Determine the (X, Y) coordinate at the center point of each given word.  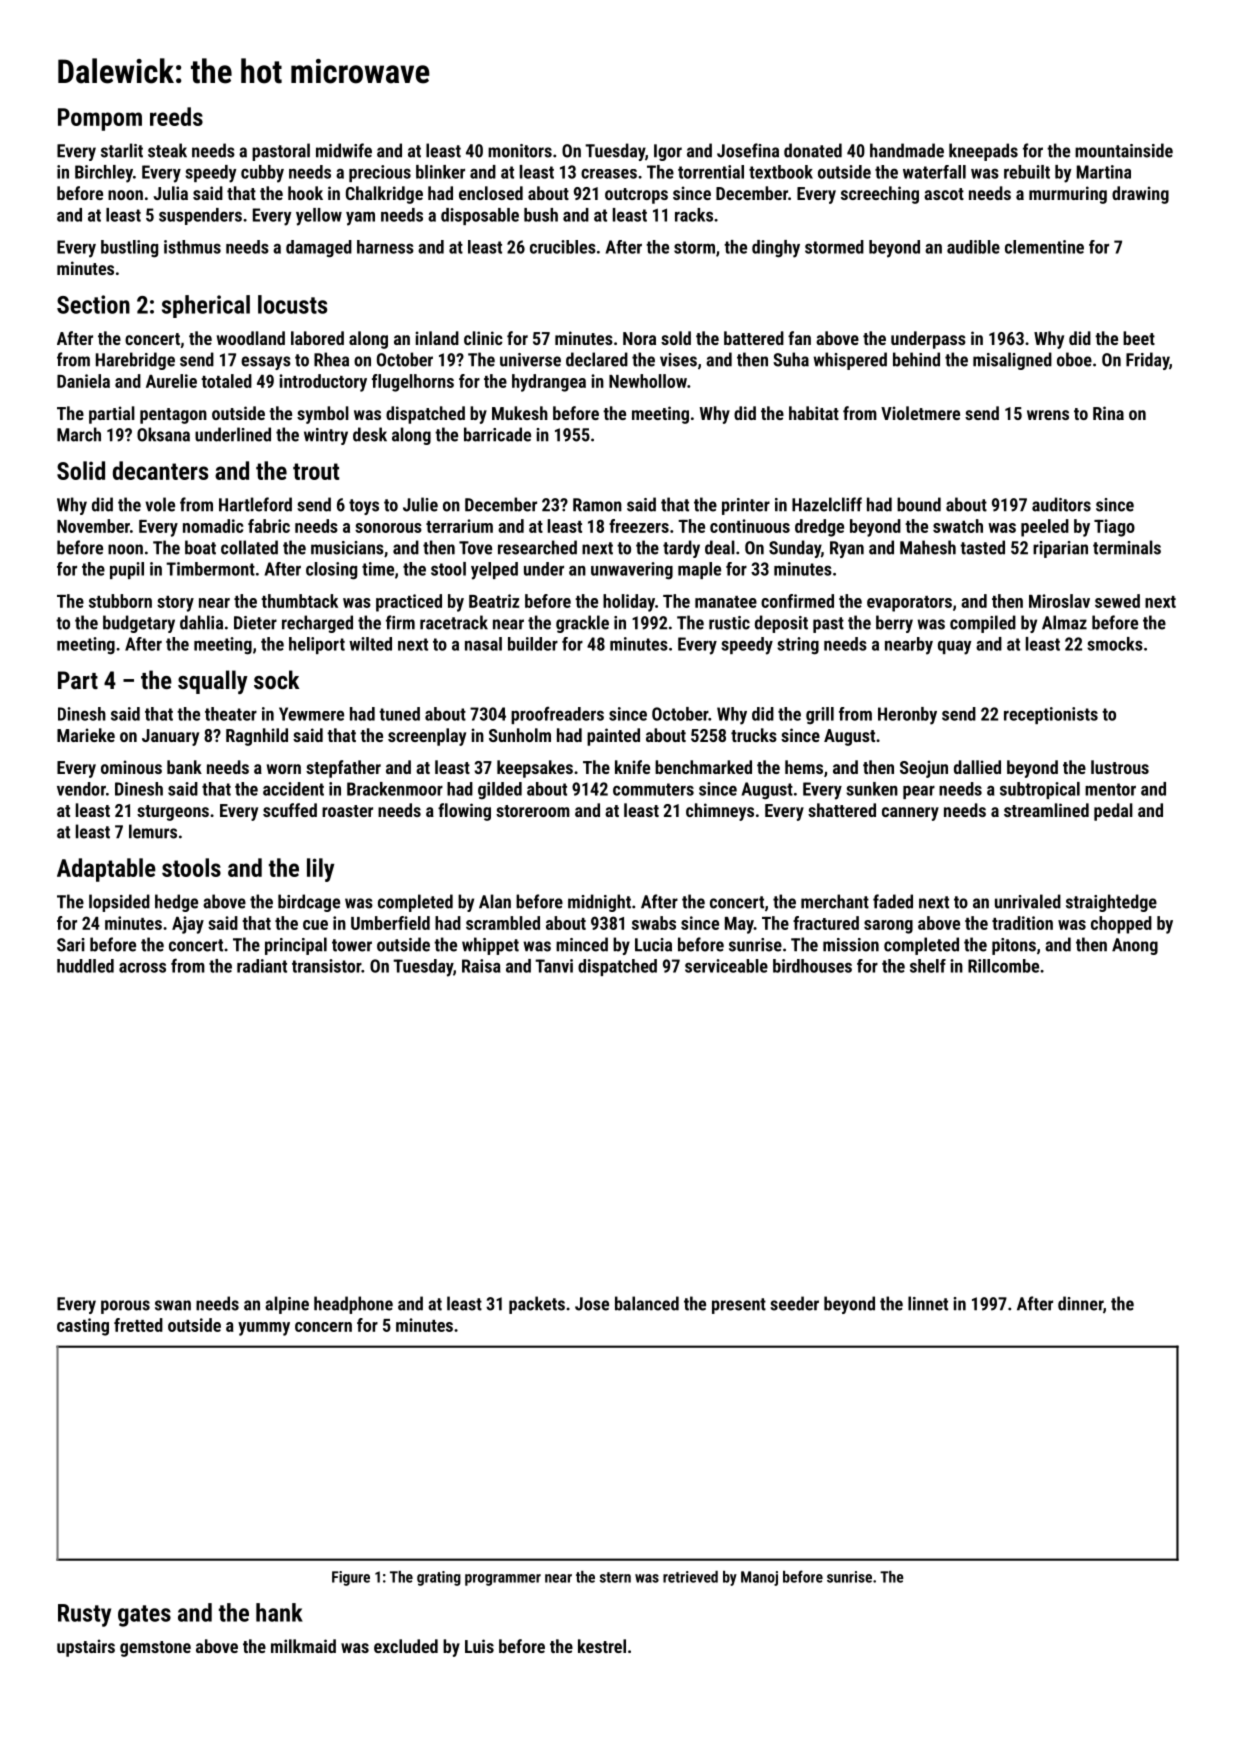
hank (279, 1612)
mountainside (1124, 150)
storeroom (533, 811)
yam (360, 218)
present (739, 1306)
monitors (520, 151)
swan (173, 1305)
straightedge (1111, 903)
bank (184, 767)
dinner (1080, 1303)
